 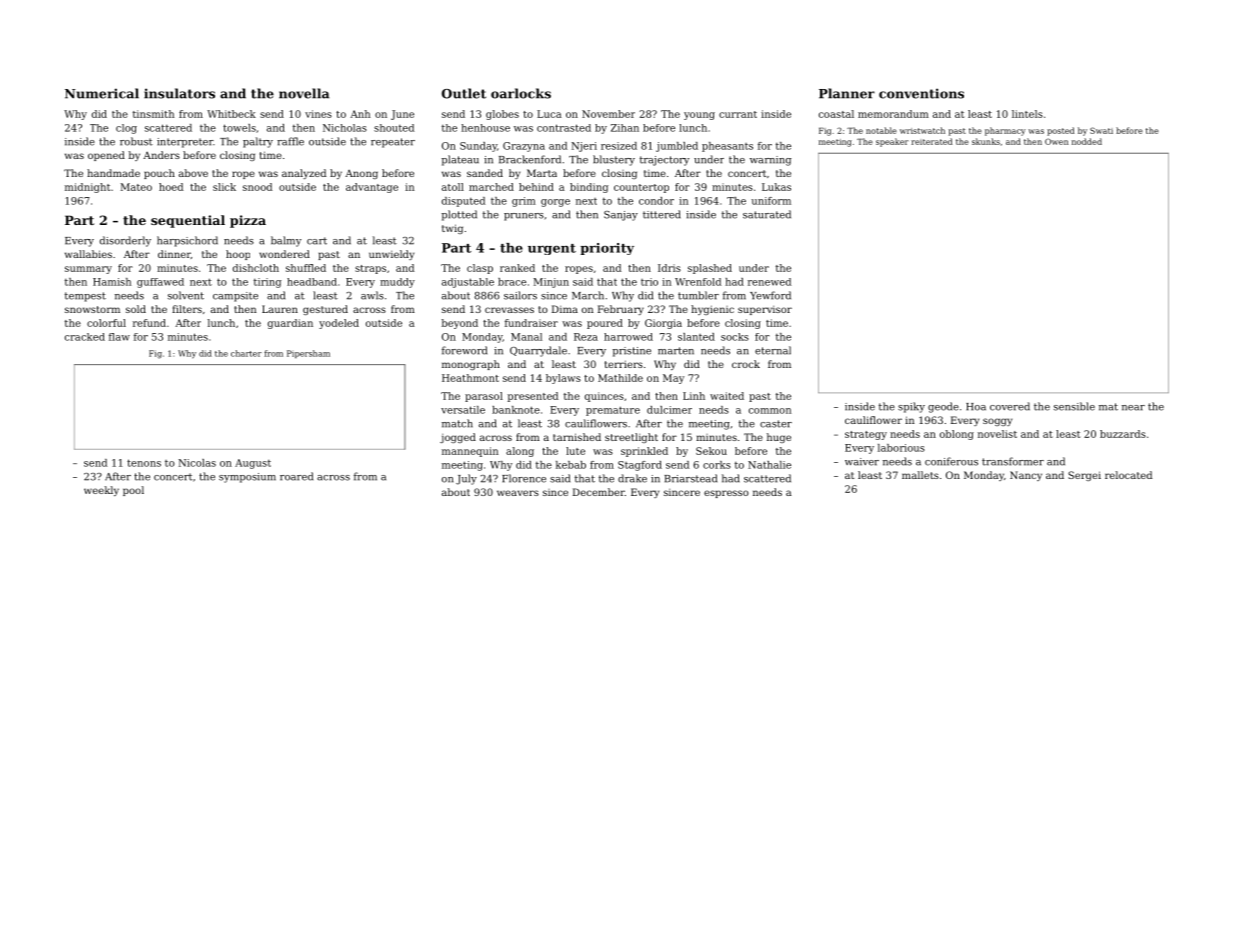 I want to click on midnight, so click(x=87, y=188).
